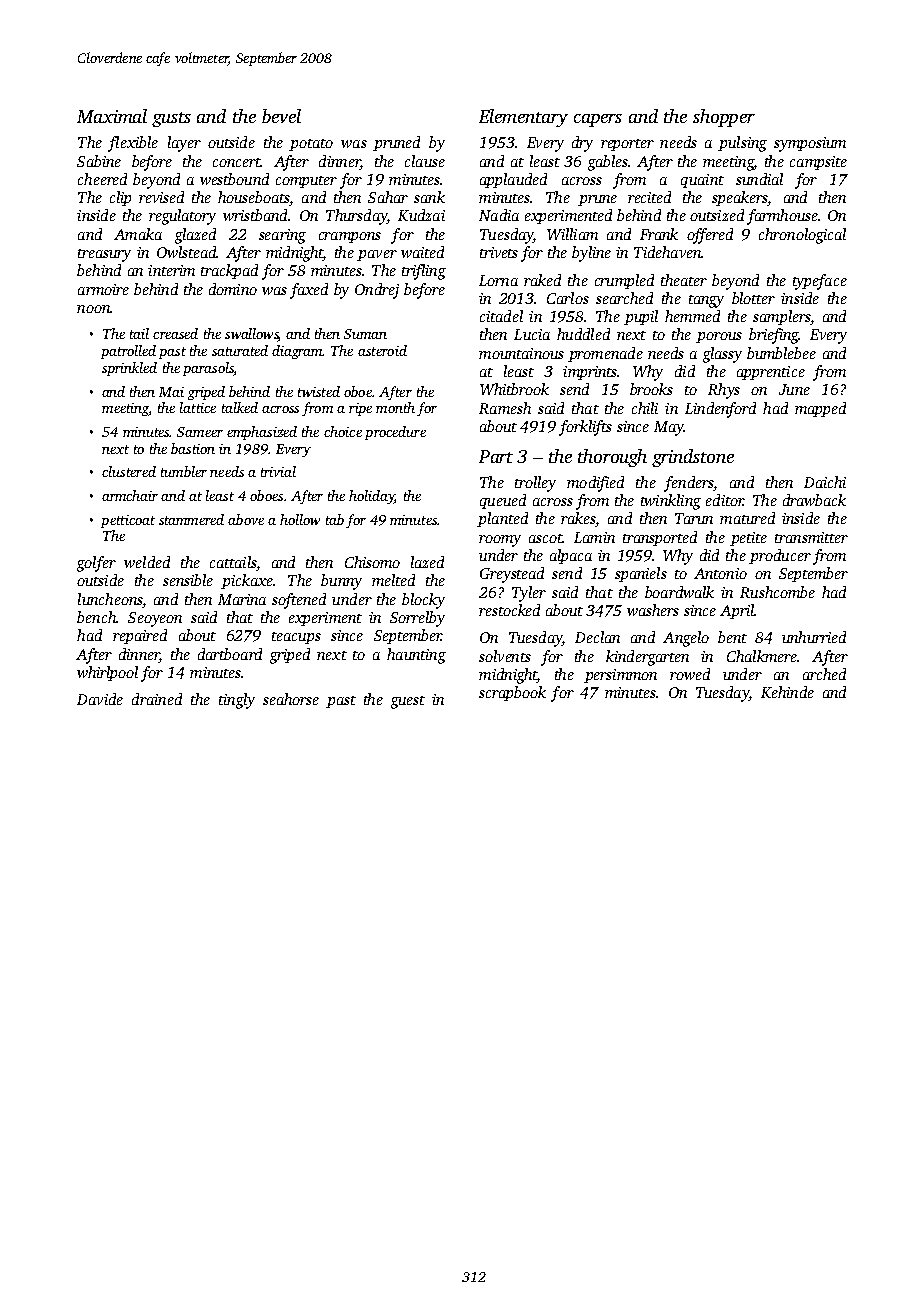  I want to click on citadel, so click(501, 316).
